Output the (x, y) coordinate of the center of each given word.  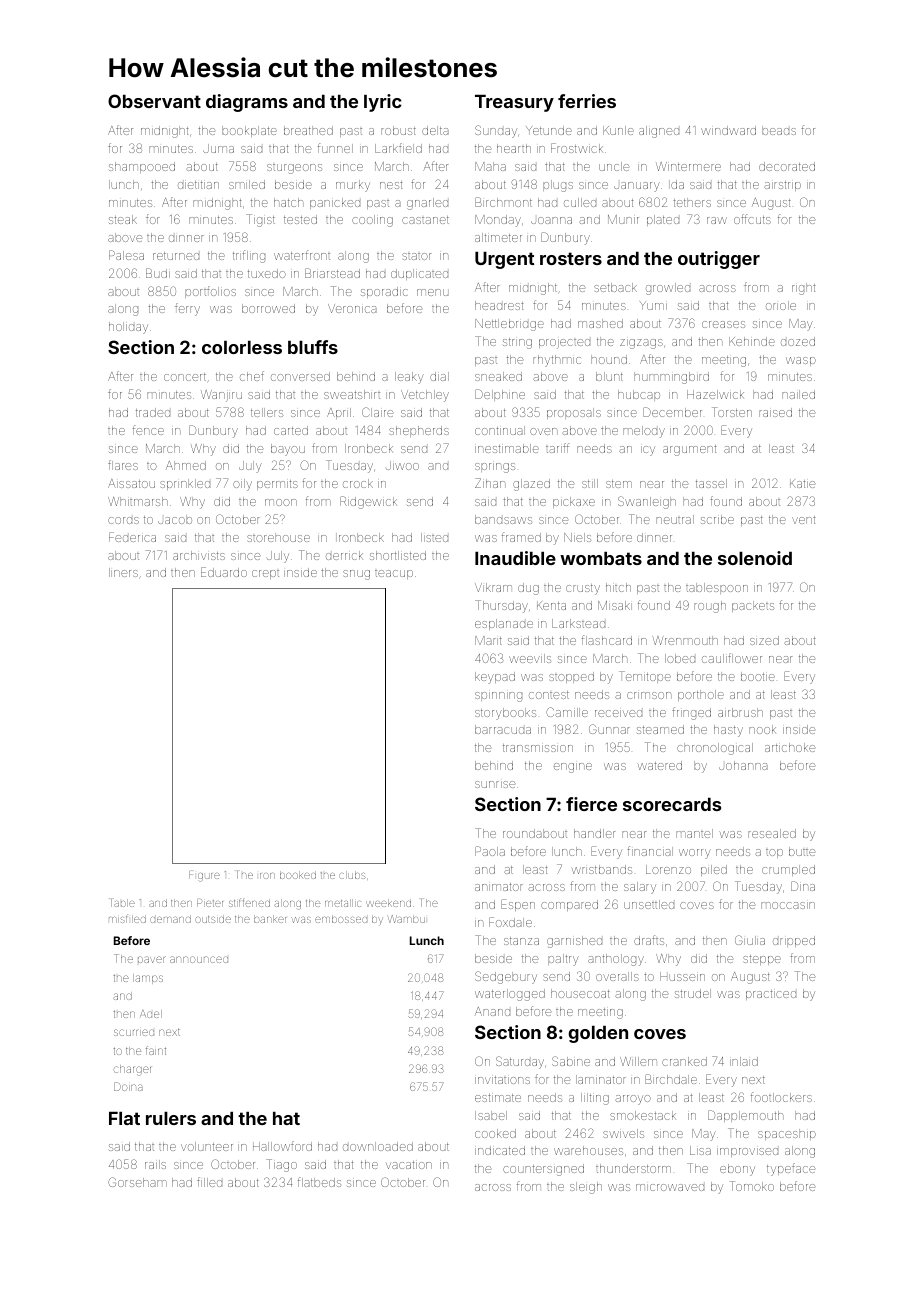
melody (644, 432)
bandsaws (503, 519)
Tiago (281, 1165)
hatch (288, 202)
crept (265, 574)
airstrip (782, 186)
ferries (587, 101)
